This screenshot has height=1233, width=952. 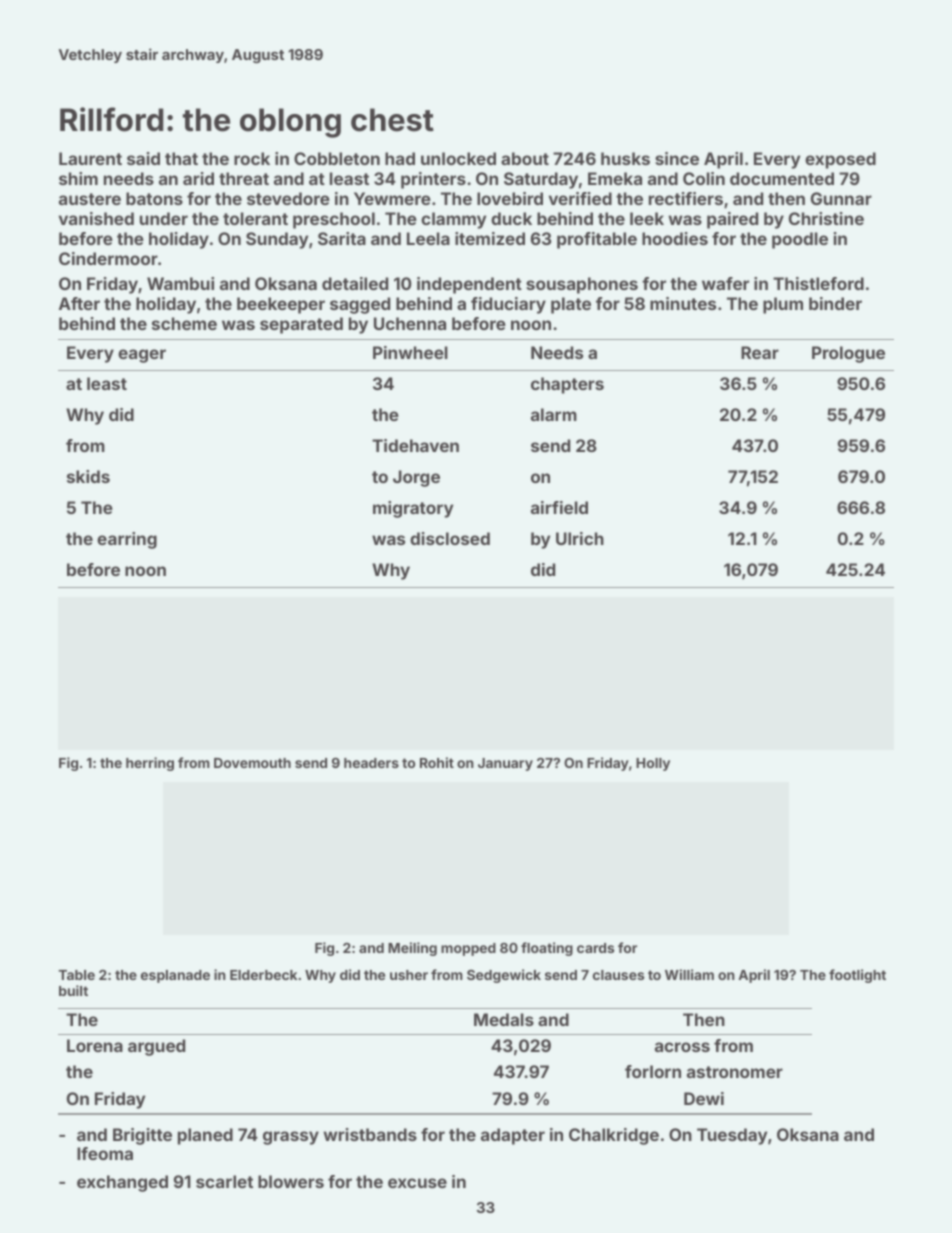 I want to click on exchanged, so click(x=122, y=1183).
